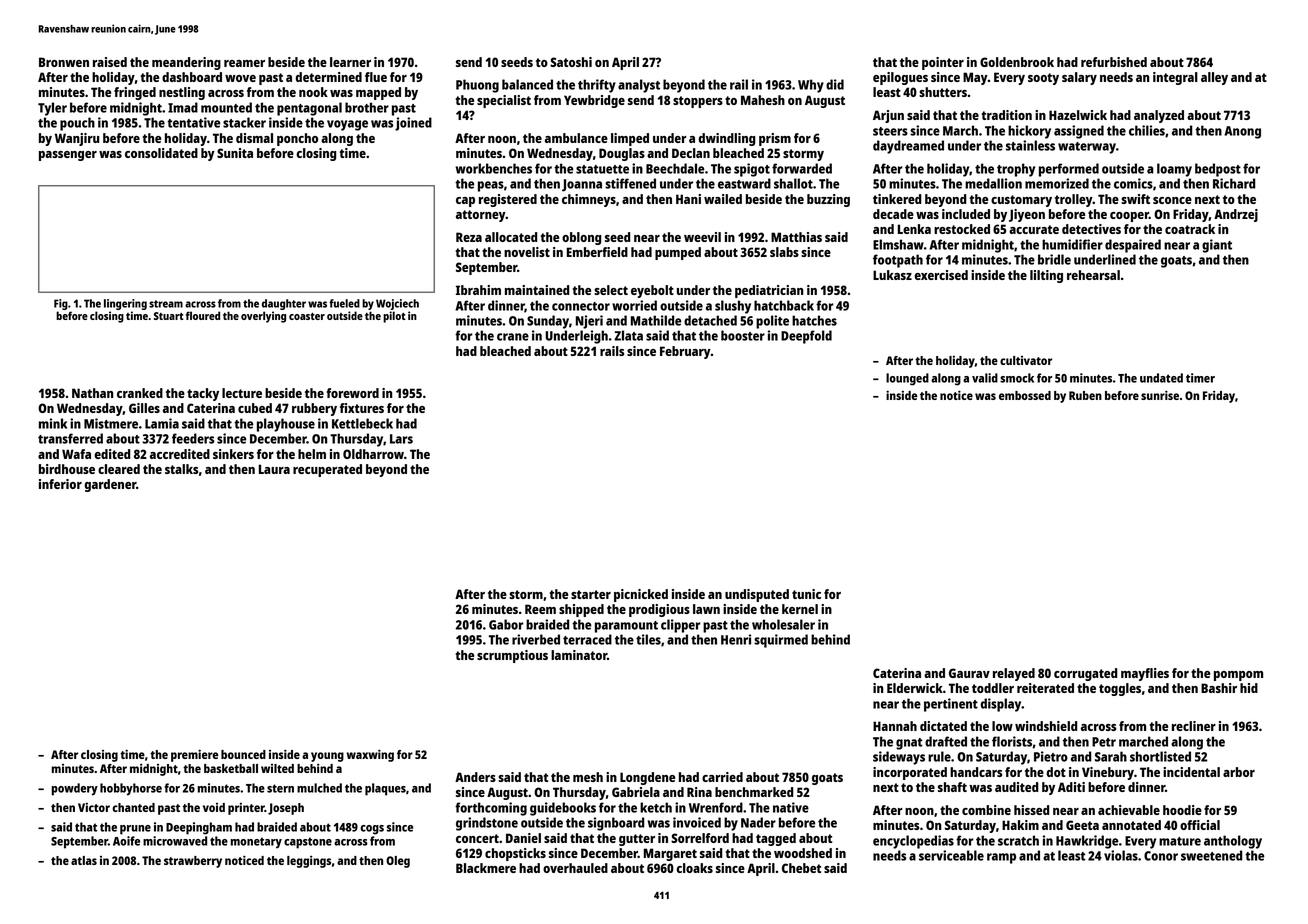 The width and height of the document is (1308, 924). Describe the element at coordinates (694, 868) in the document. I see `cloaks` at that location.
